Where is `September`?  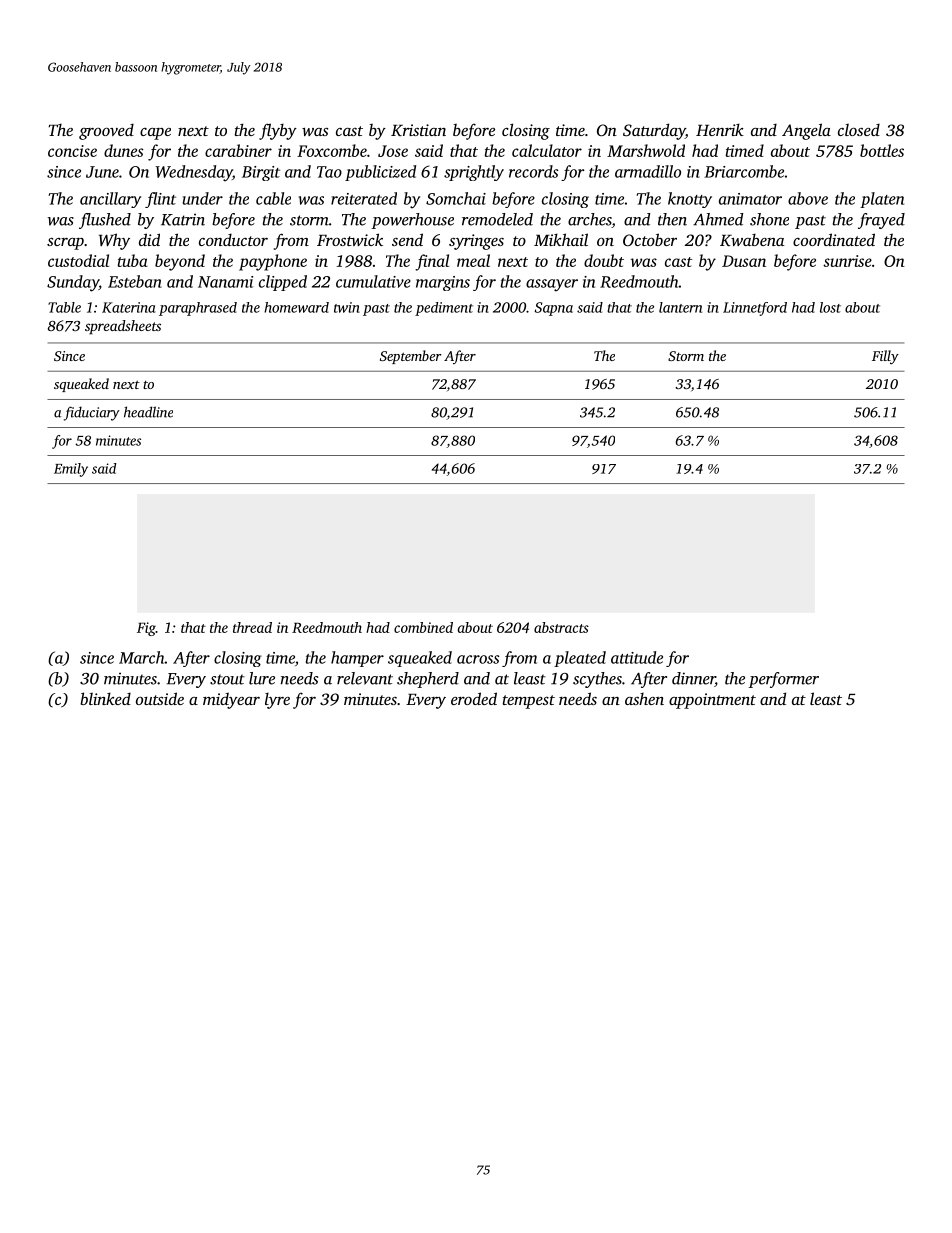 September is located at coordinates (410, 357).
